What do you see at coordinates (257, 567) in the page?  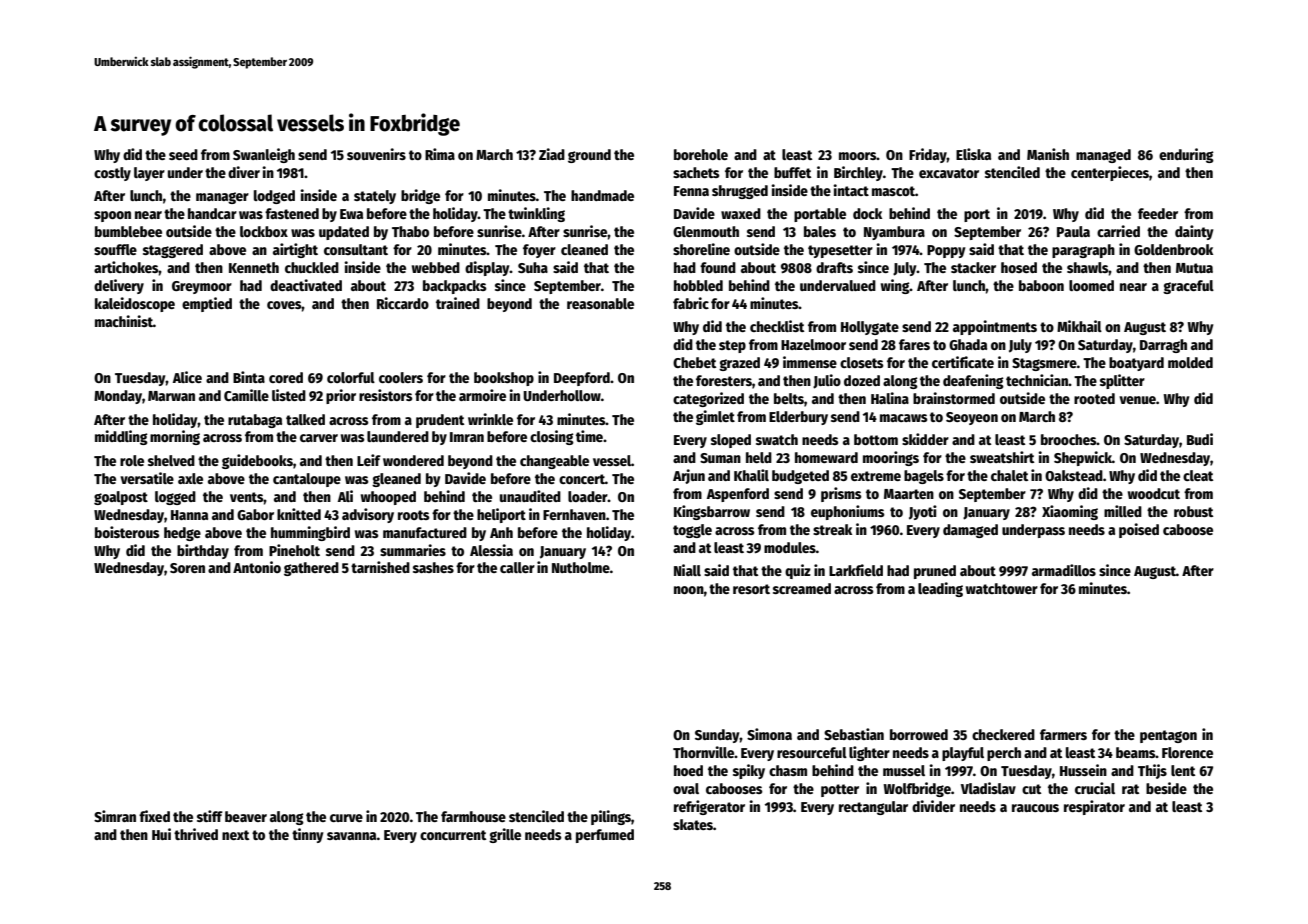 I see `Antonio` at bounding box center [257, 567].
